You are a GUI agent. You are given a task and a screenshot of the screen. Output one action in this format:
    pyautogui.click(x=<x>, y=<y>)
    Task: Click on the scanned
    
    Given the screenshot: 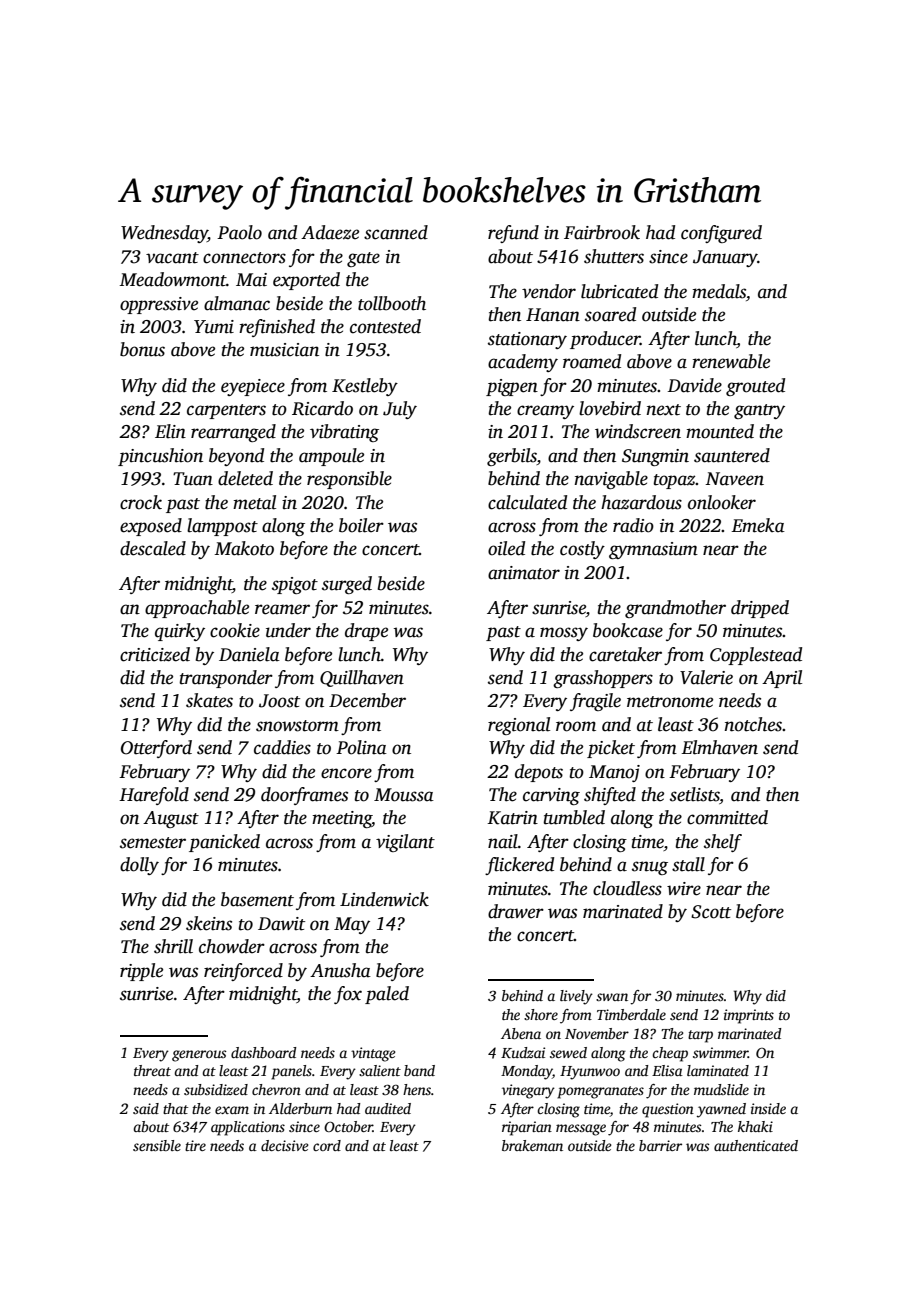 What is the action you would take?
    pyautogui.click(x=396, y=232)
